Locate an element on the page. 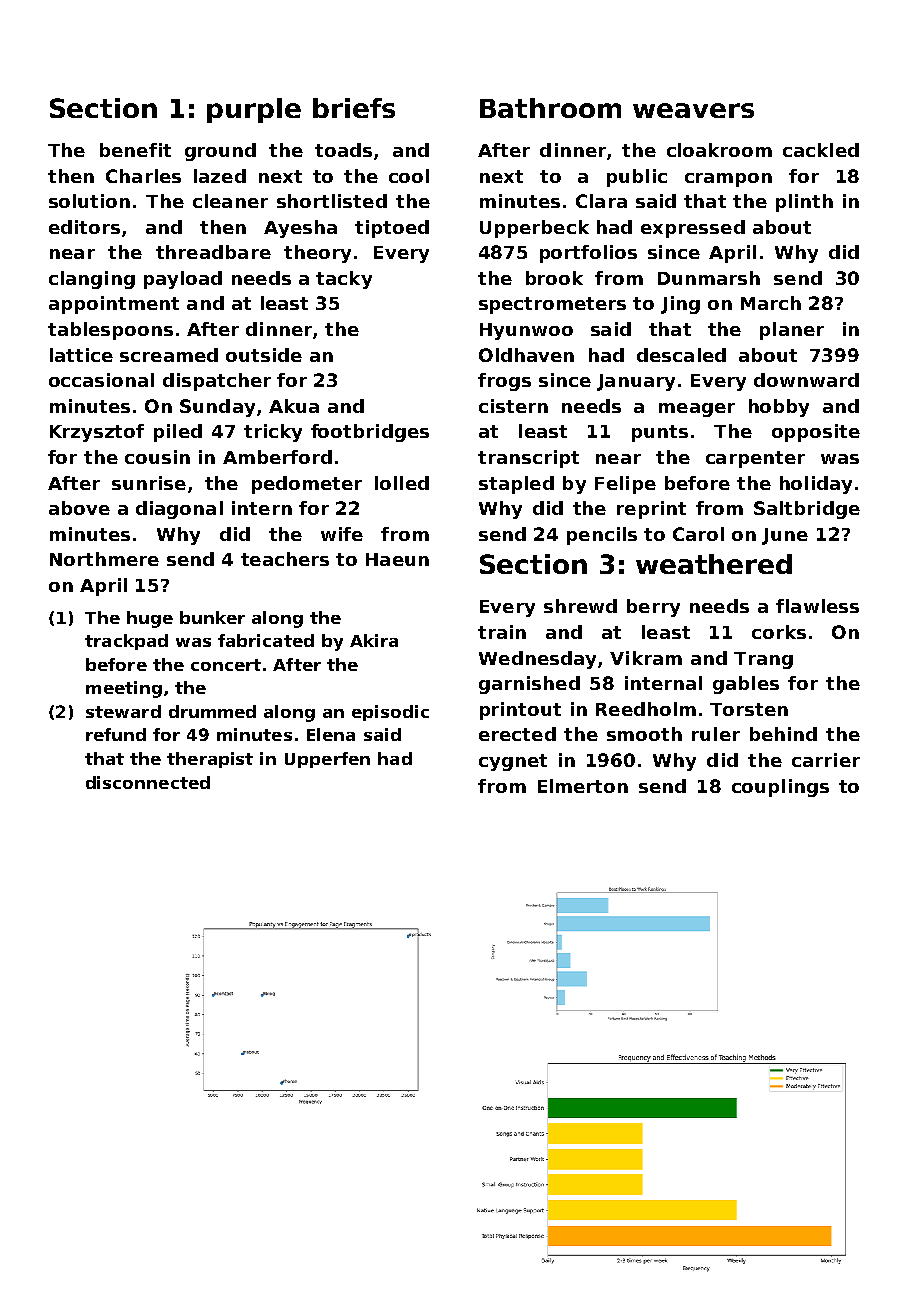 This document has height=1316, width=908. meeting is located at coordinates (124, 689).
